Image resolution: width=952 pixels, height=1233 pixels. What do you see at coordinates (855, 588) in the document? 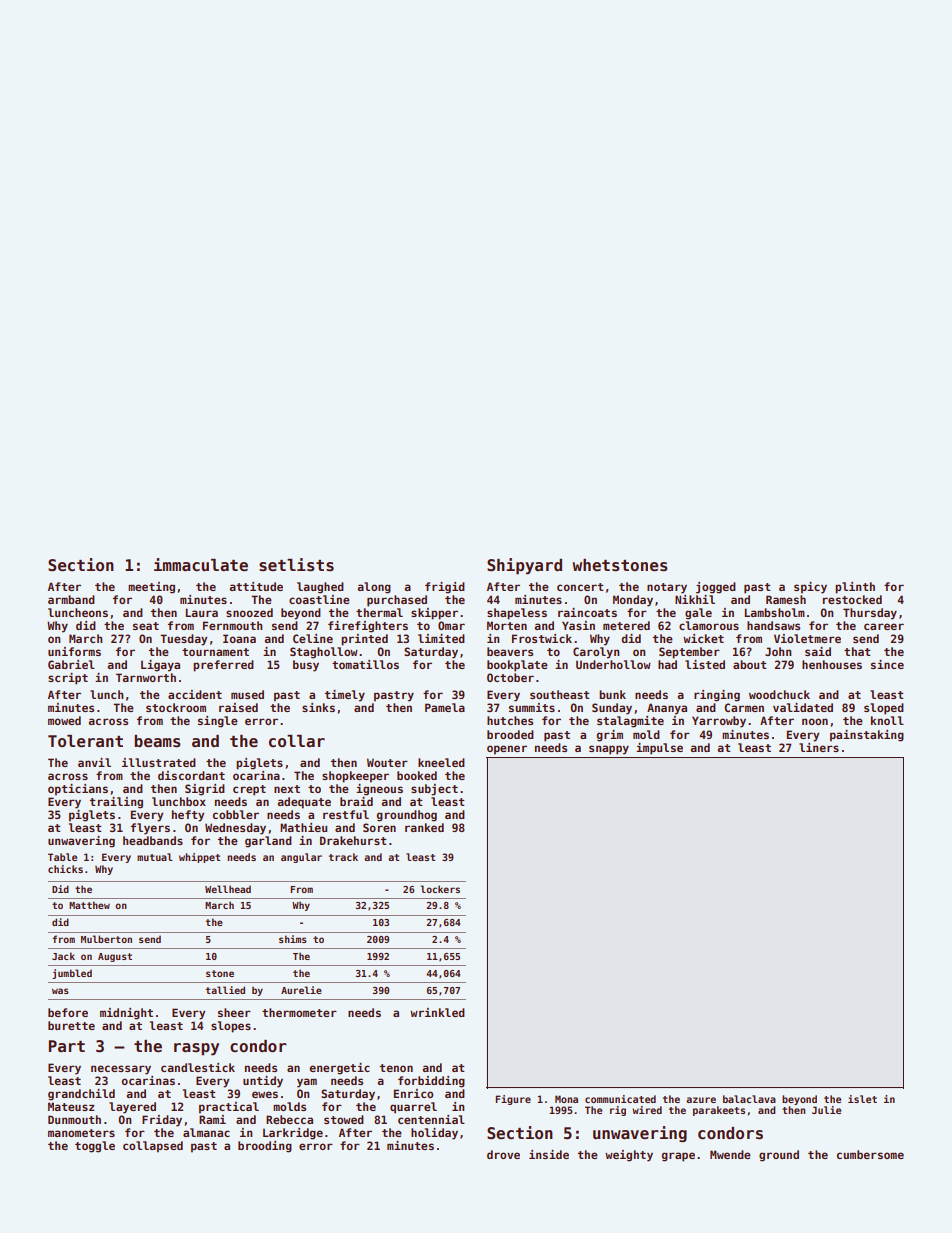
I see `plinth` at bounding box center [855, 588].
